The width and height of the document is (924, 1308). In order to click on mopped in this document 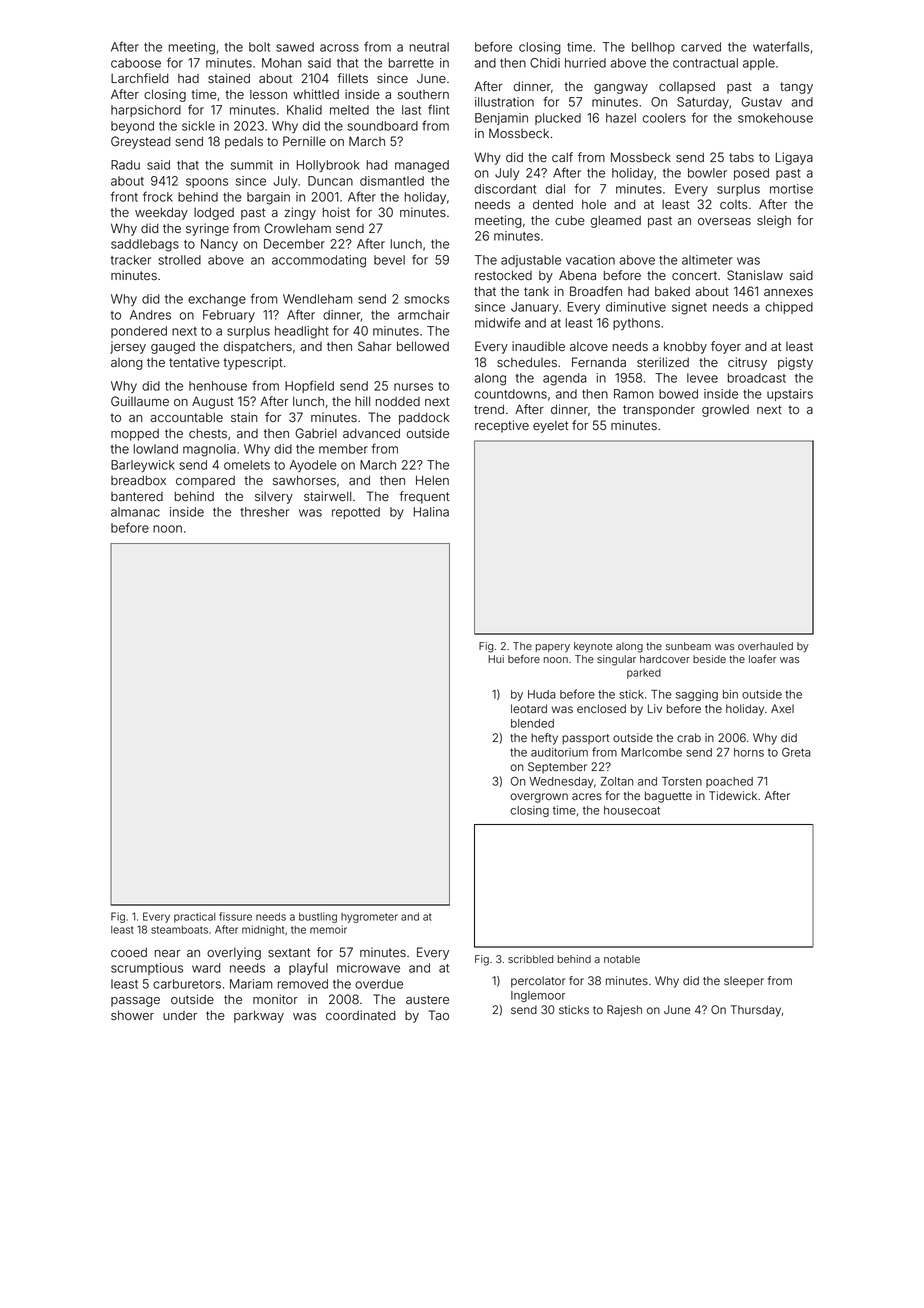, I will do `click(135, 435)`.
